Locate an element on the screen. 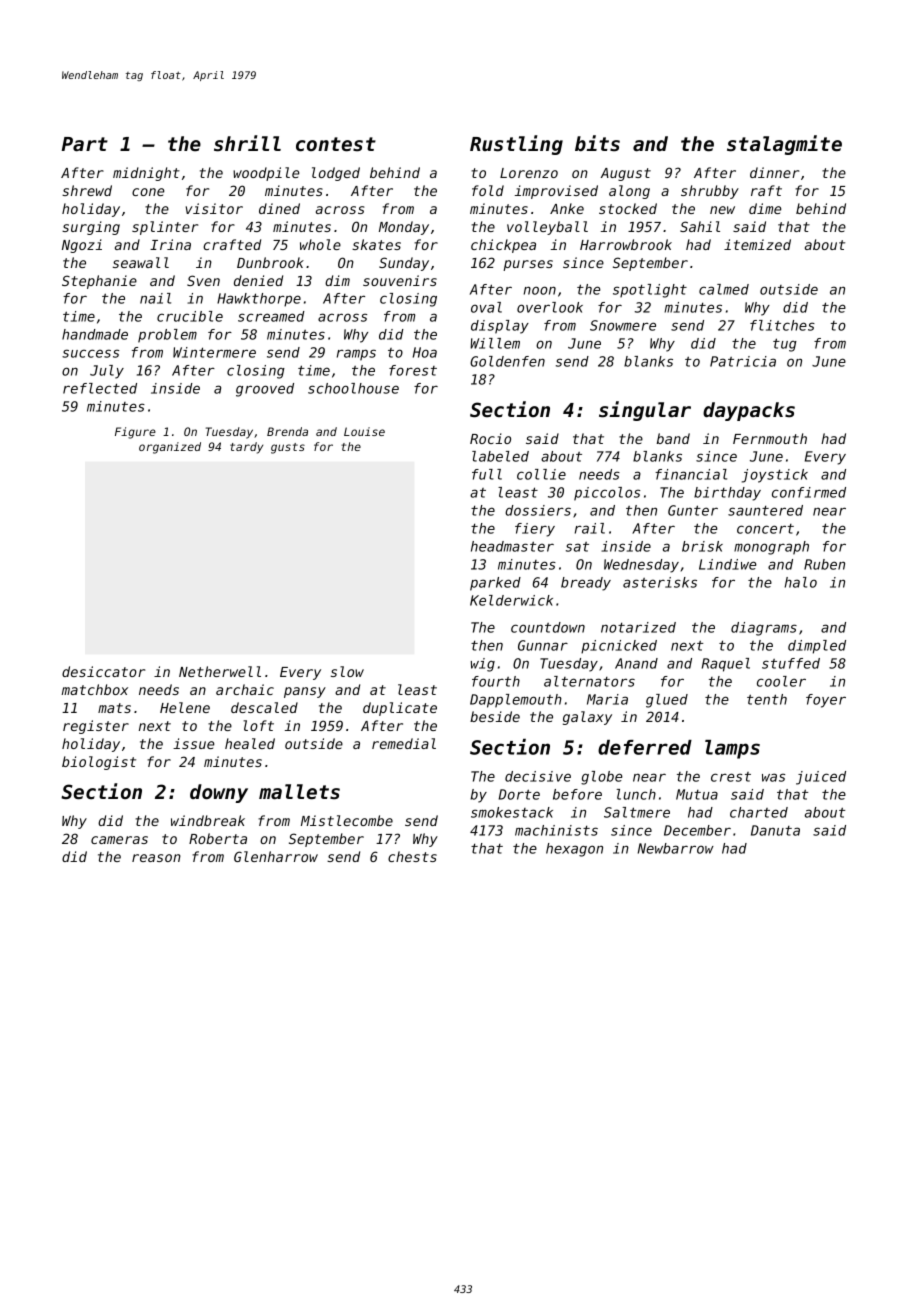 The height and width of the screenshot is (1316, 908). lamps is located at coordinates (732, 749).
